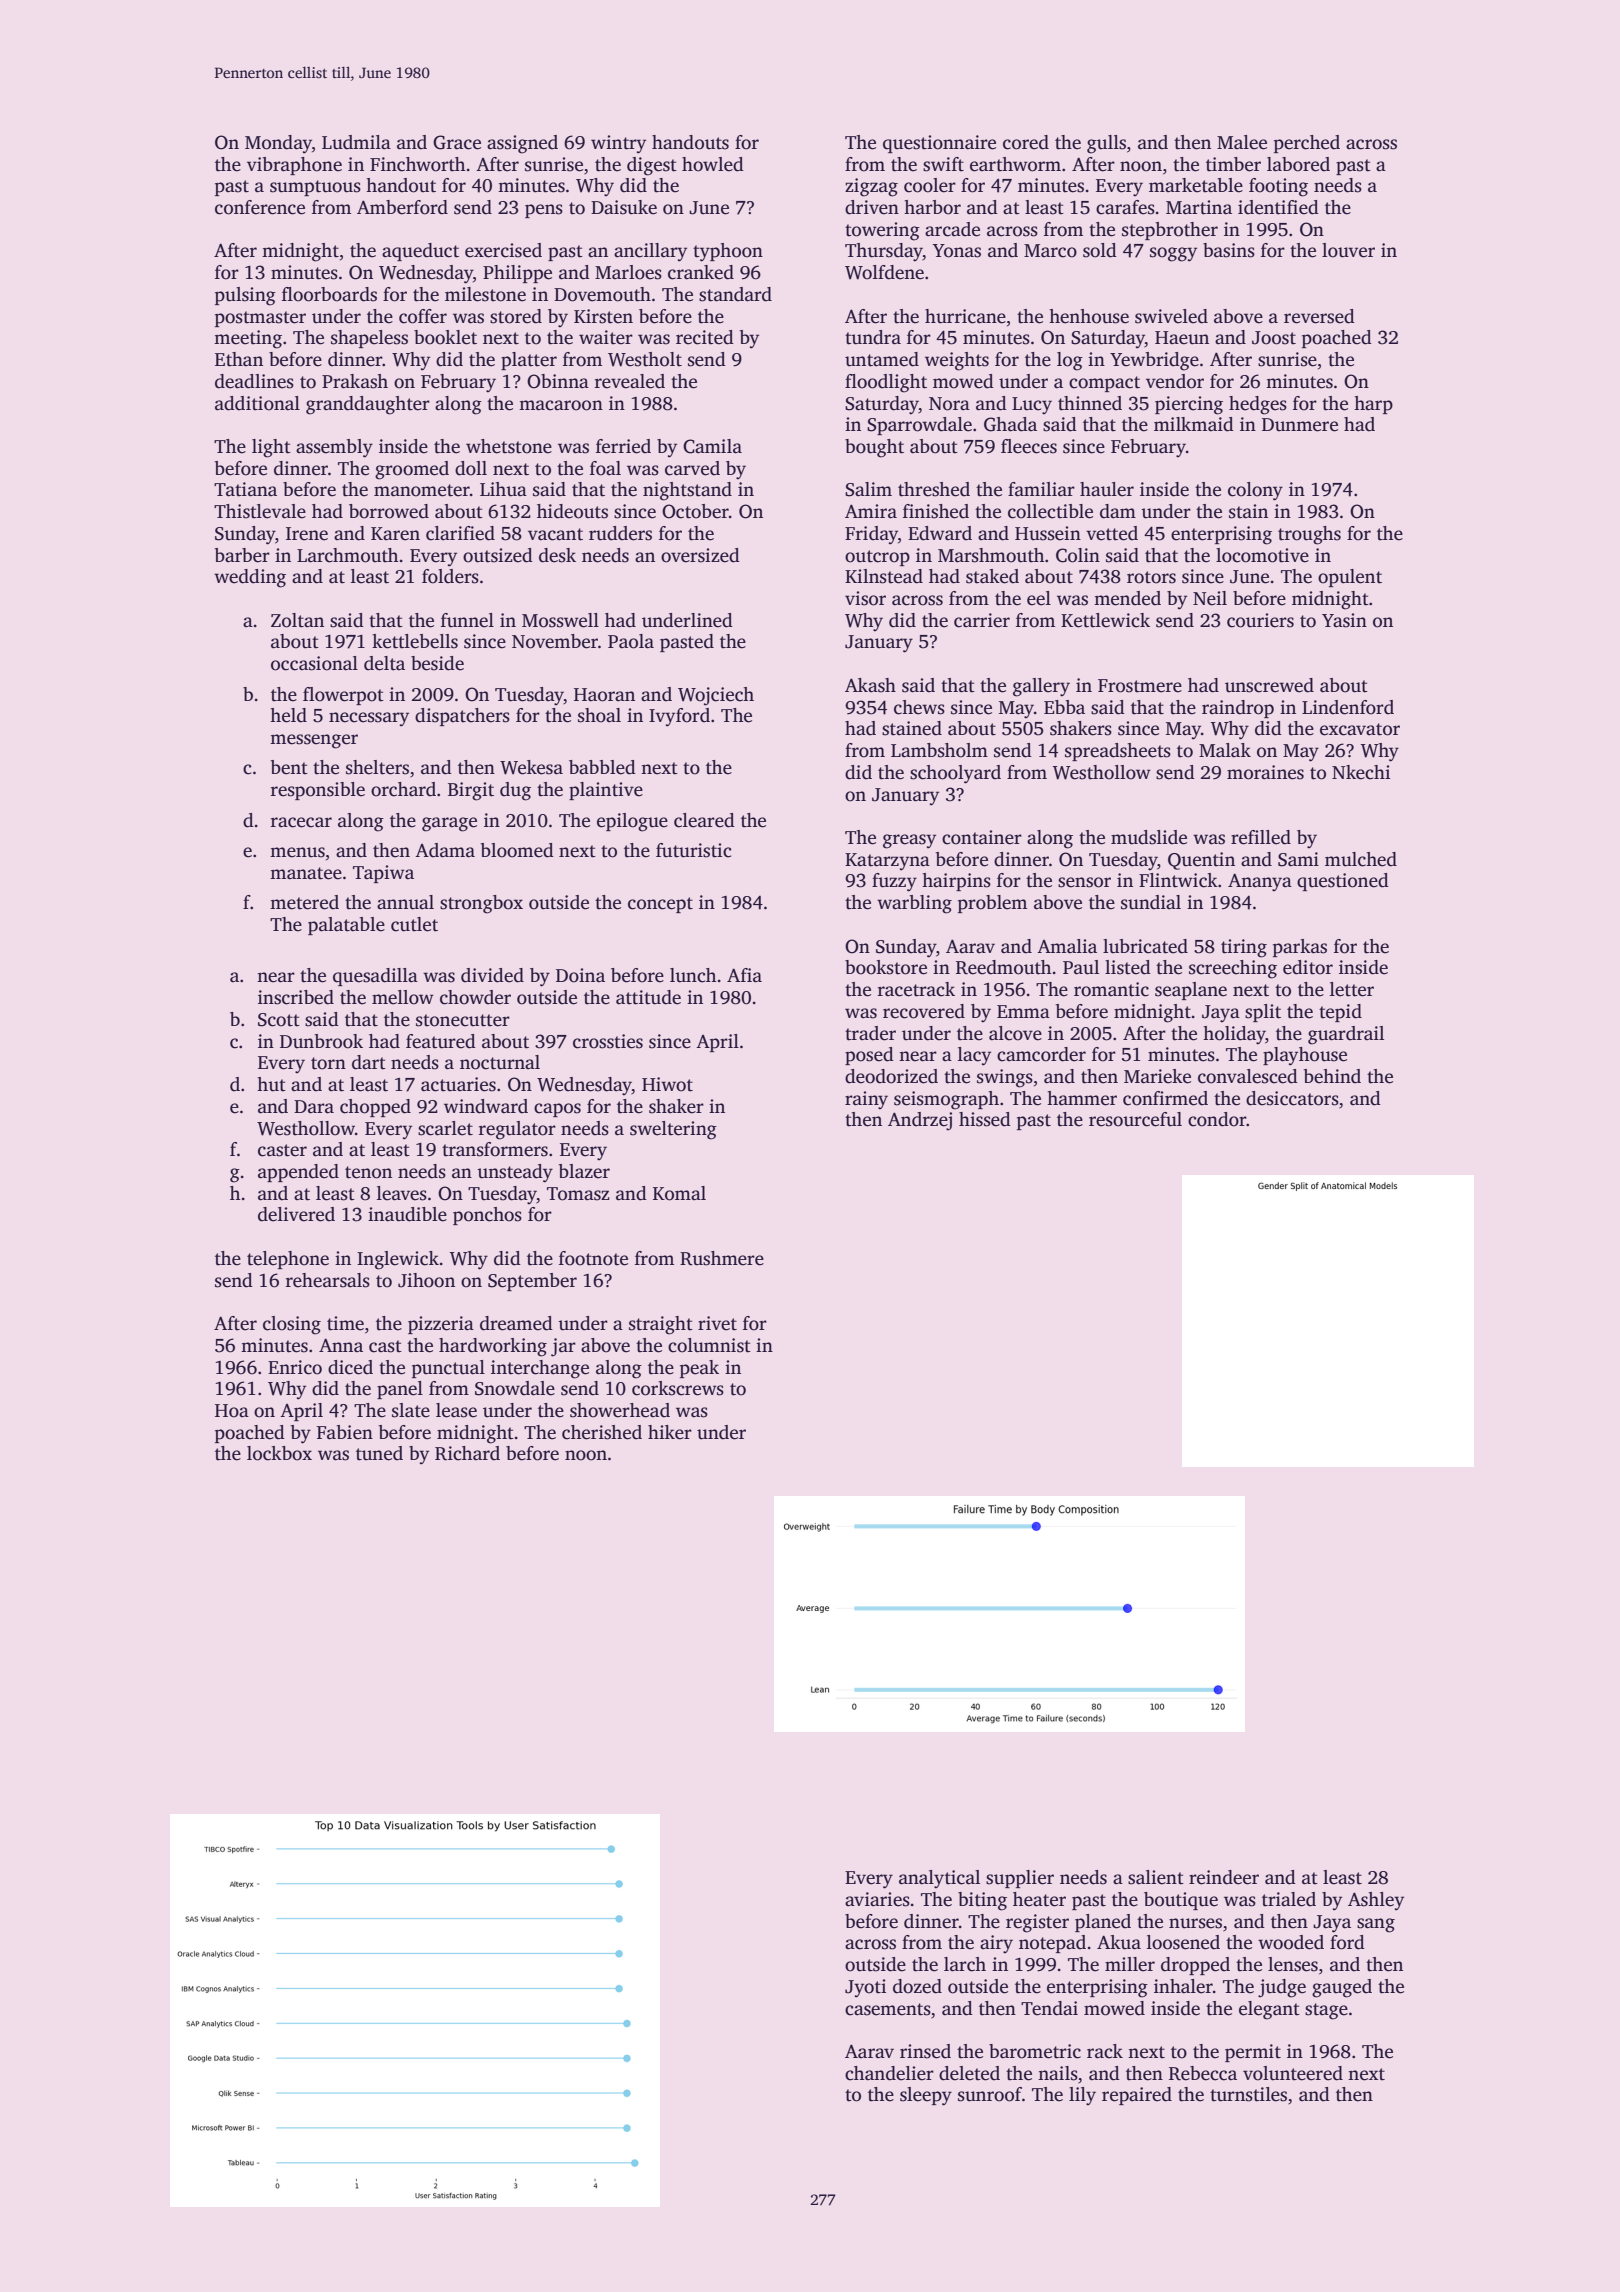 Image resolution: width=1620 pixels, height=2292 pixels. What do you see at coordinates (713, 164) in the image?
I see `howled` at bounding box center [713, 164].
